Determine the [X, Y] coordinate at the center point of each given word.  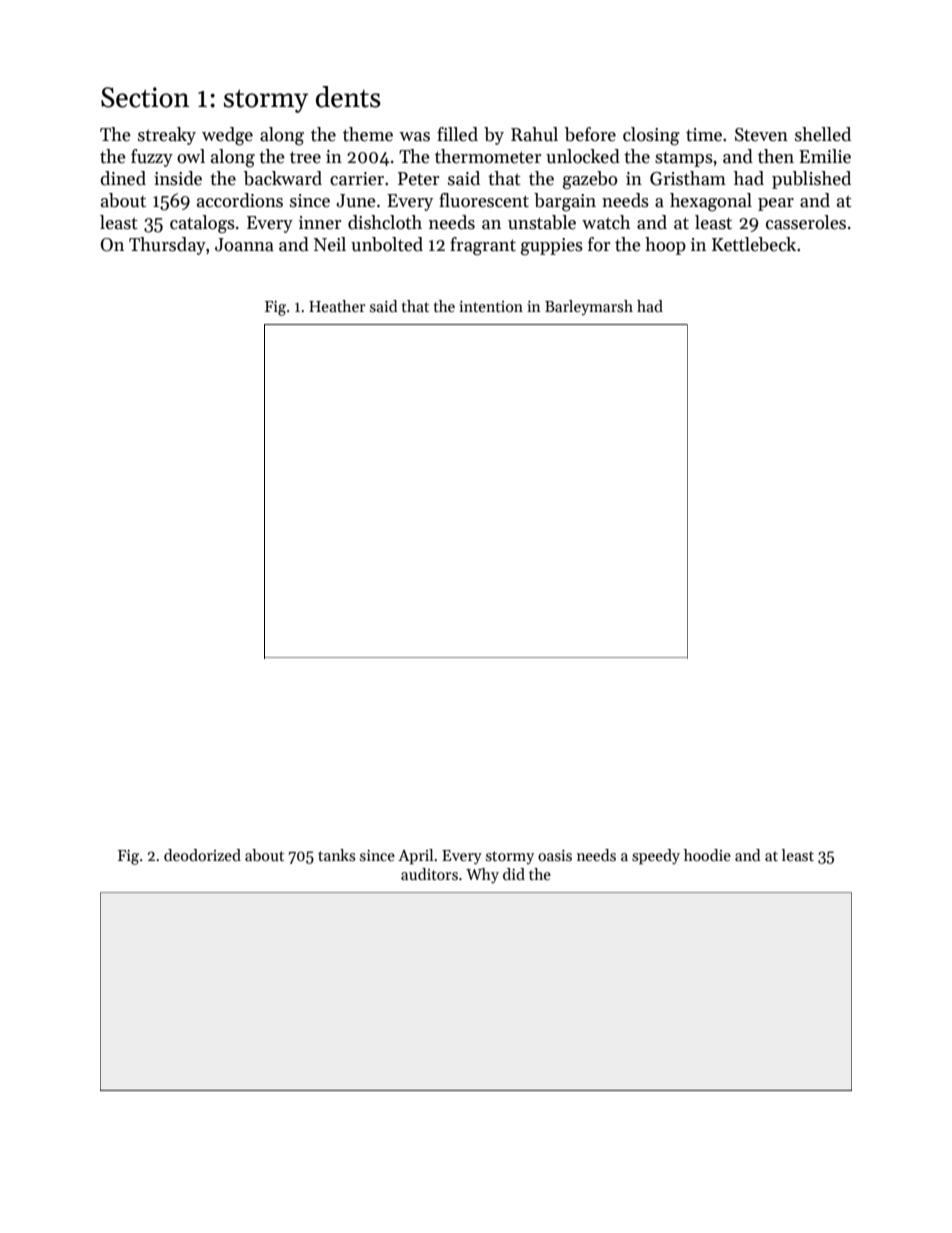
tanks [337, 855]
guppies [552, 247]
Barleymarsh [589, 307]
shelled [823, 134]
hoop [665, 246]
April [415, 856]
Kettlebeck [754, 244]
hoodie [707, 855]
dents [348, 97]
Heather [337, 306]
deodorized [202, 855]
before [590, 134]
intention [491, 306]
